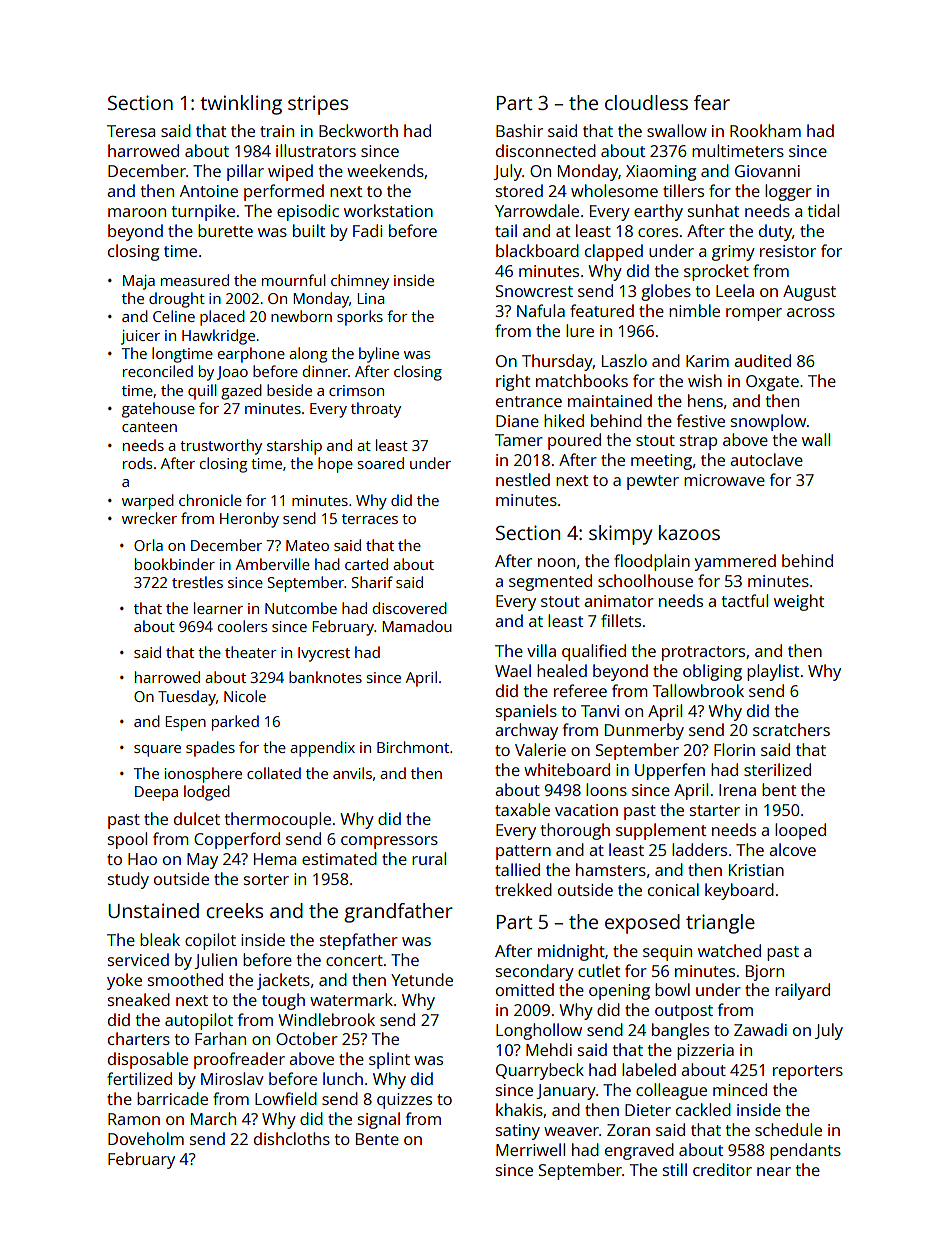 This screenshot has height=1233, width=952. What do you see at coordinates (642, 924) in the screenshot?
I see `exposed` at bounding box center [642, 924].
